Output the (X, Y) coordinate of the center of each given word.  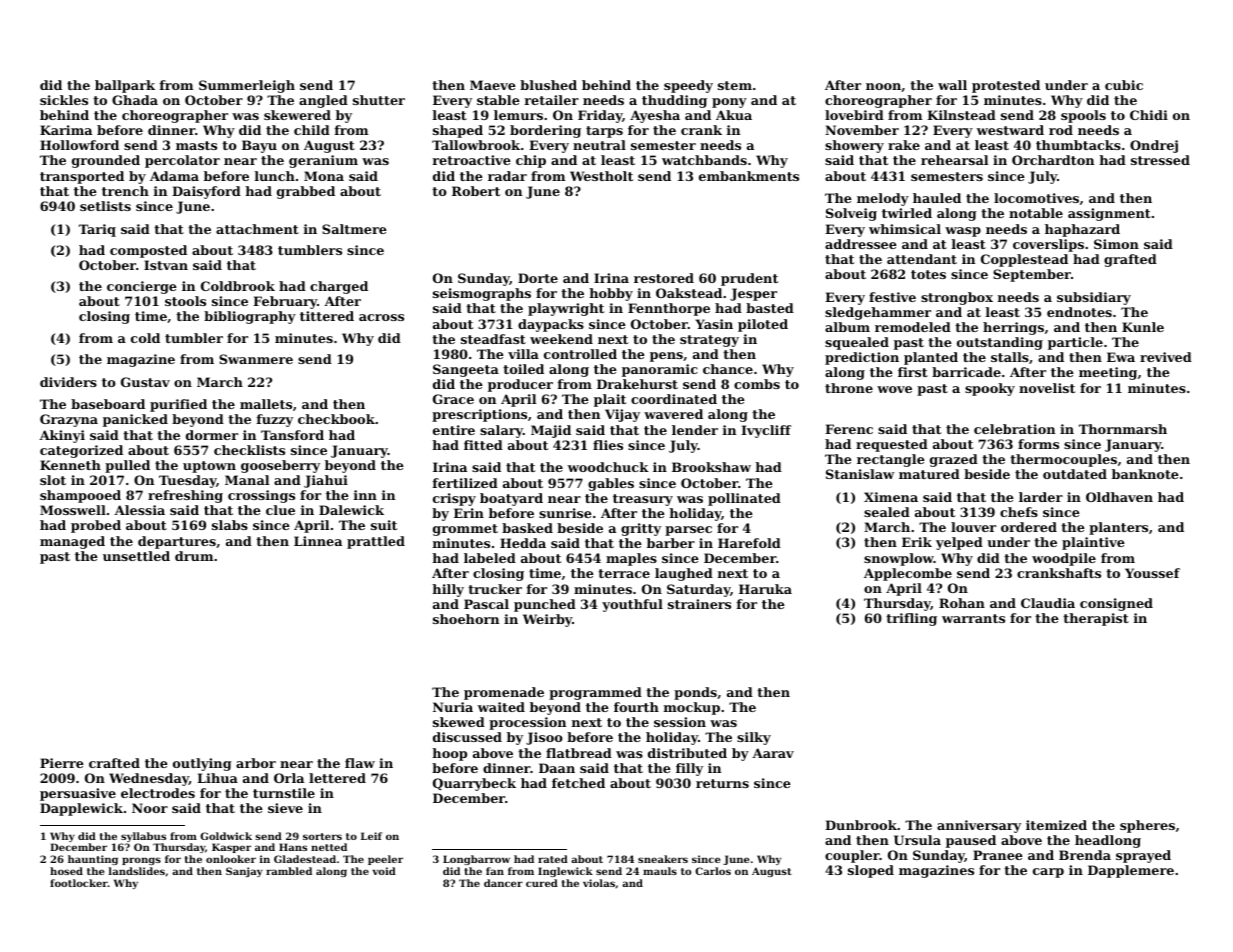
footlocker (79, 883)
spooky (990, 389)
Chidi (1149, 115)
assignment (1109, 214)
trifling (911, 619)
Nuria (453, 707)
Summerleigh (247, 86)
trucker (495, 589)
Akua (734, 115)
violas (599, 883)
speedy (688, 86)
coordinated (674, 399)
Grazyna (69, 420)
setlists (105, 206)
